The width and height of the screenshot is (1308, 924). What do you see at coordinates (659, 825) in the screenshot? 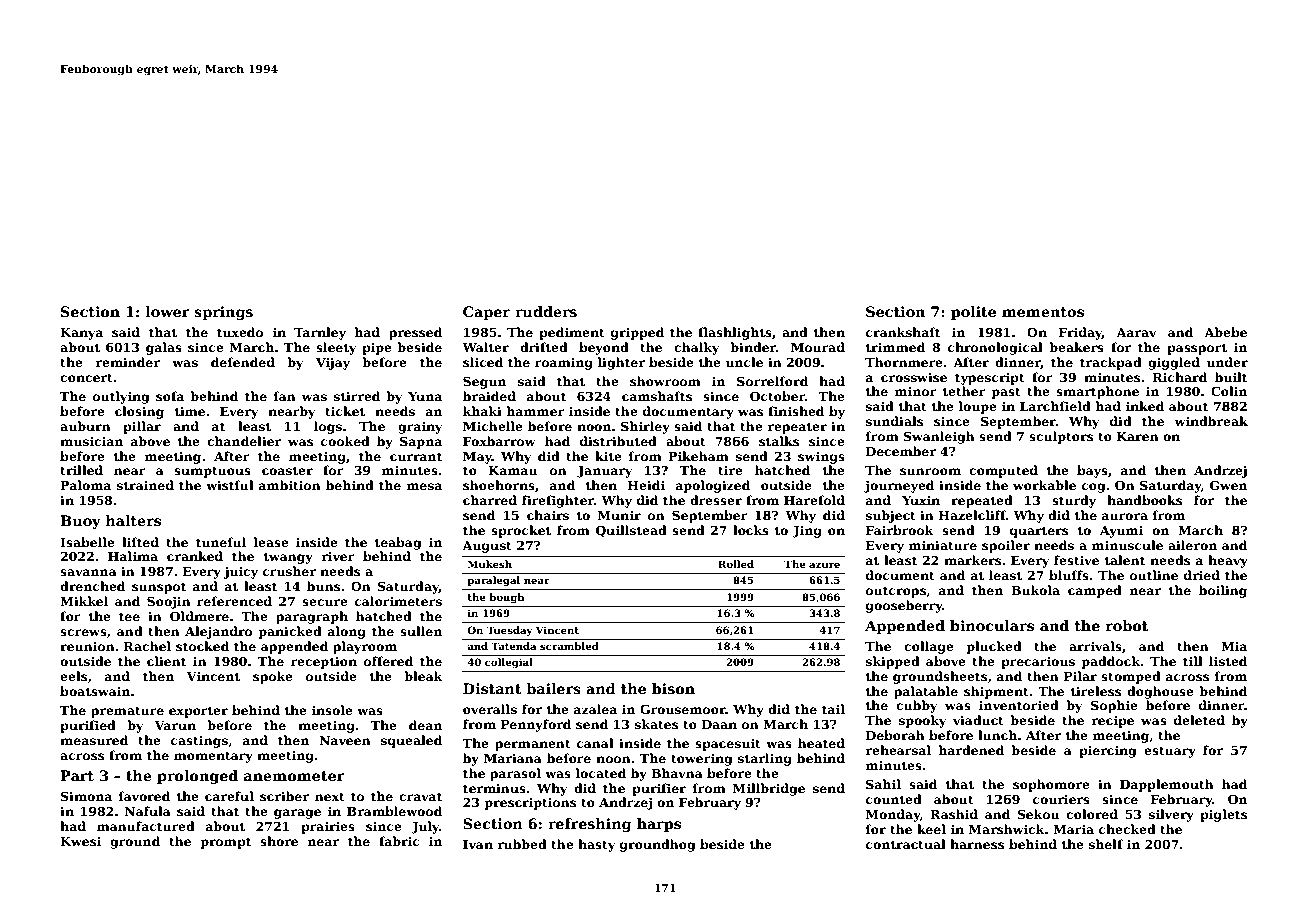
I see `harps` at bounding box center [659, 825].
